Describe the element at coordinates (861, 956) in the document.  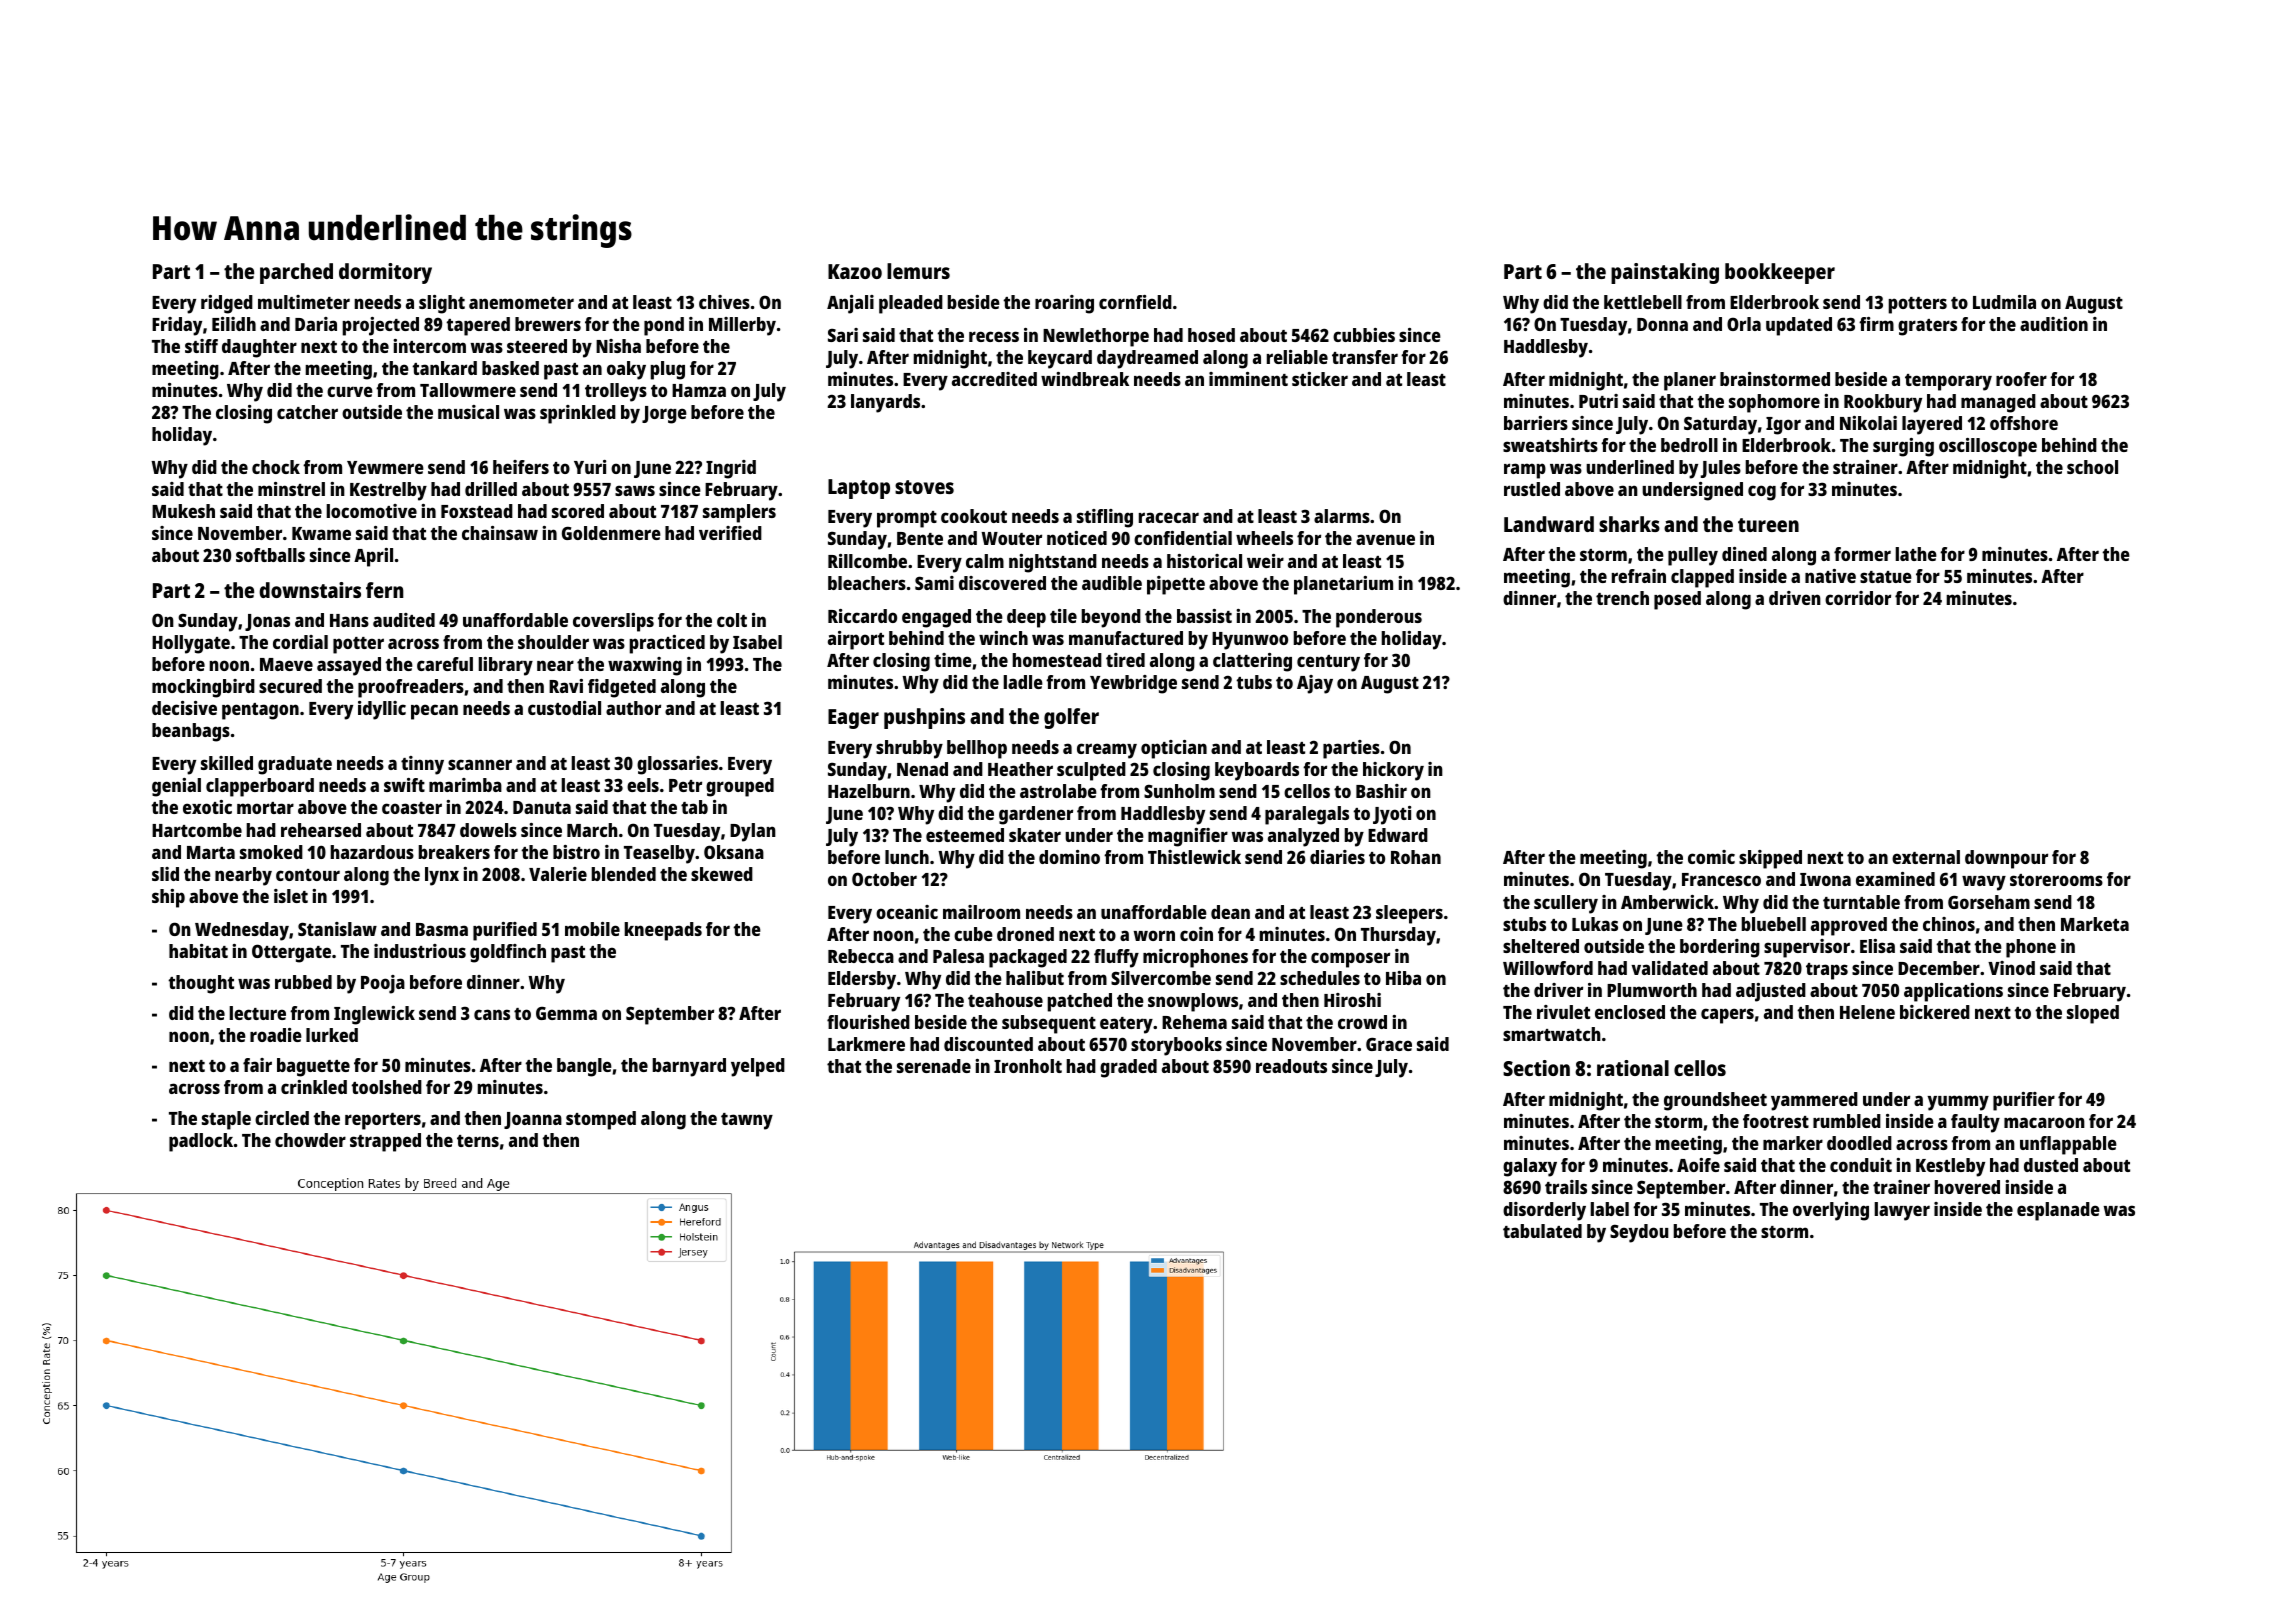
I see `Rebecca` at that location.
